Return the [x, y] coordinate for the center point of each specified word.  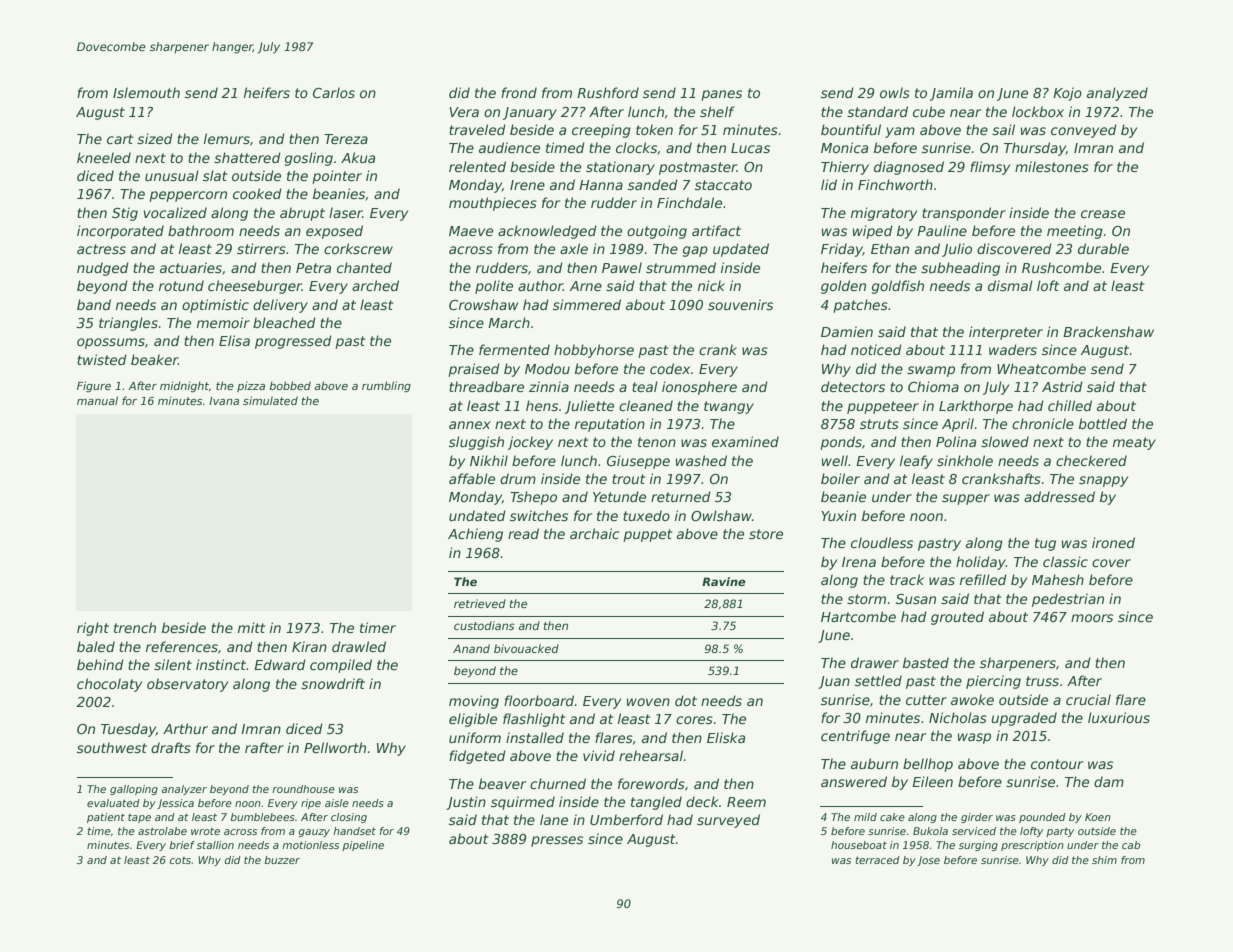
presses [557, 841]
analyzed [1117, 94]
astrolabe [162, 831]
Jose [928, 861]
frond [519, 92]
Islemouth [146, 92]
